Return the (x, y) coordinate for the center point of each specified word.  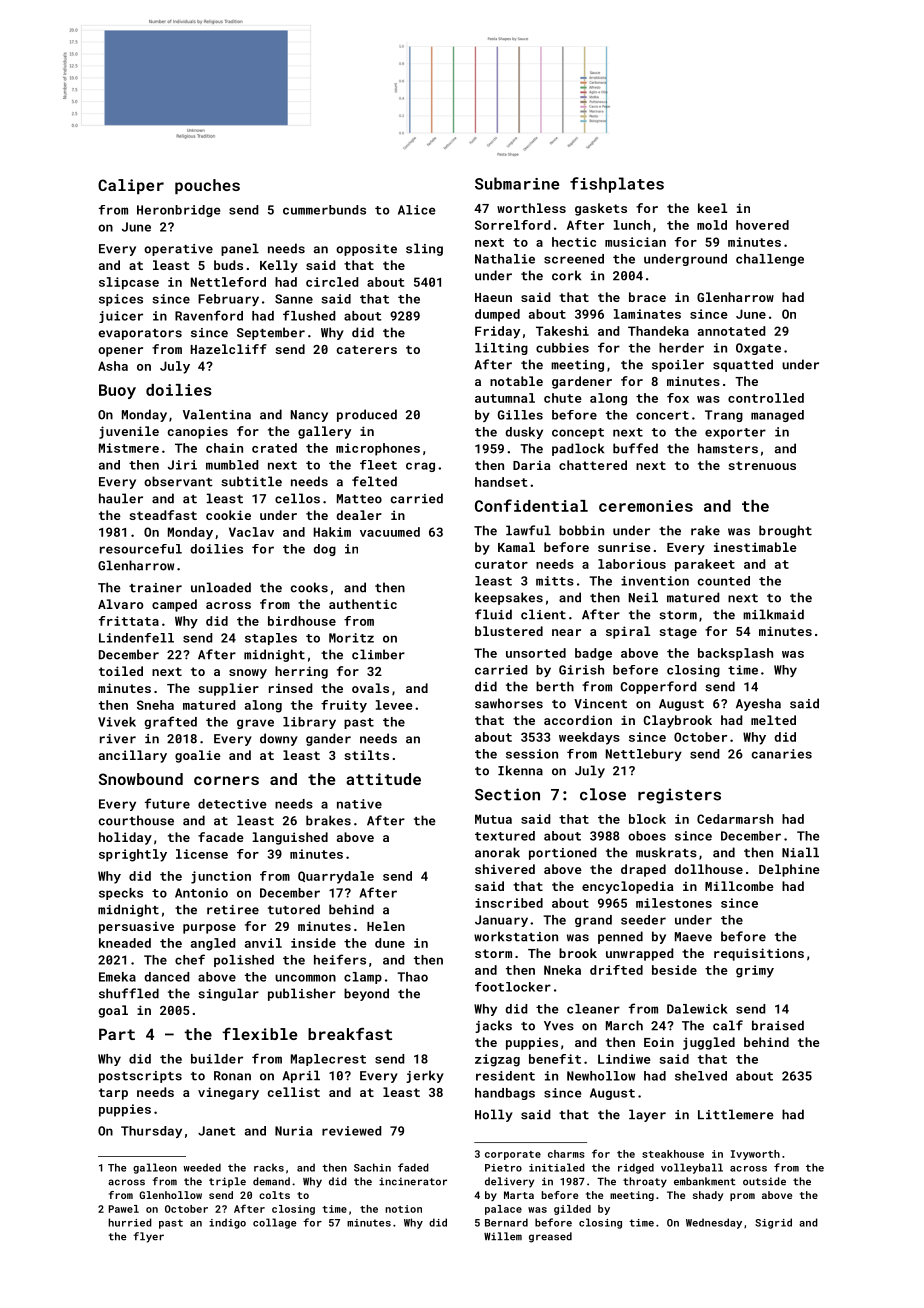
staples (271, 639)
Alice (416, 210)
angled (213, 944)
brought (785, 531)
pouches (207, 186)
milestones (674, 903)
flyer (148, 1237)
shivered (505, 869)
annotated (731, 331)
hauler (121, 498)
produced (367, 415)
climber (378, 654)
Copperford (658, 687)
